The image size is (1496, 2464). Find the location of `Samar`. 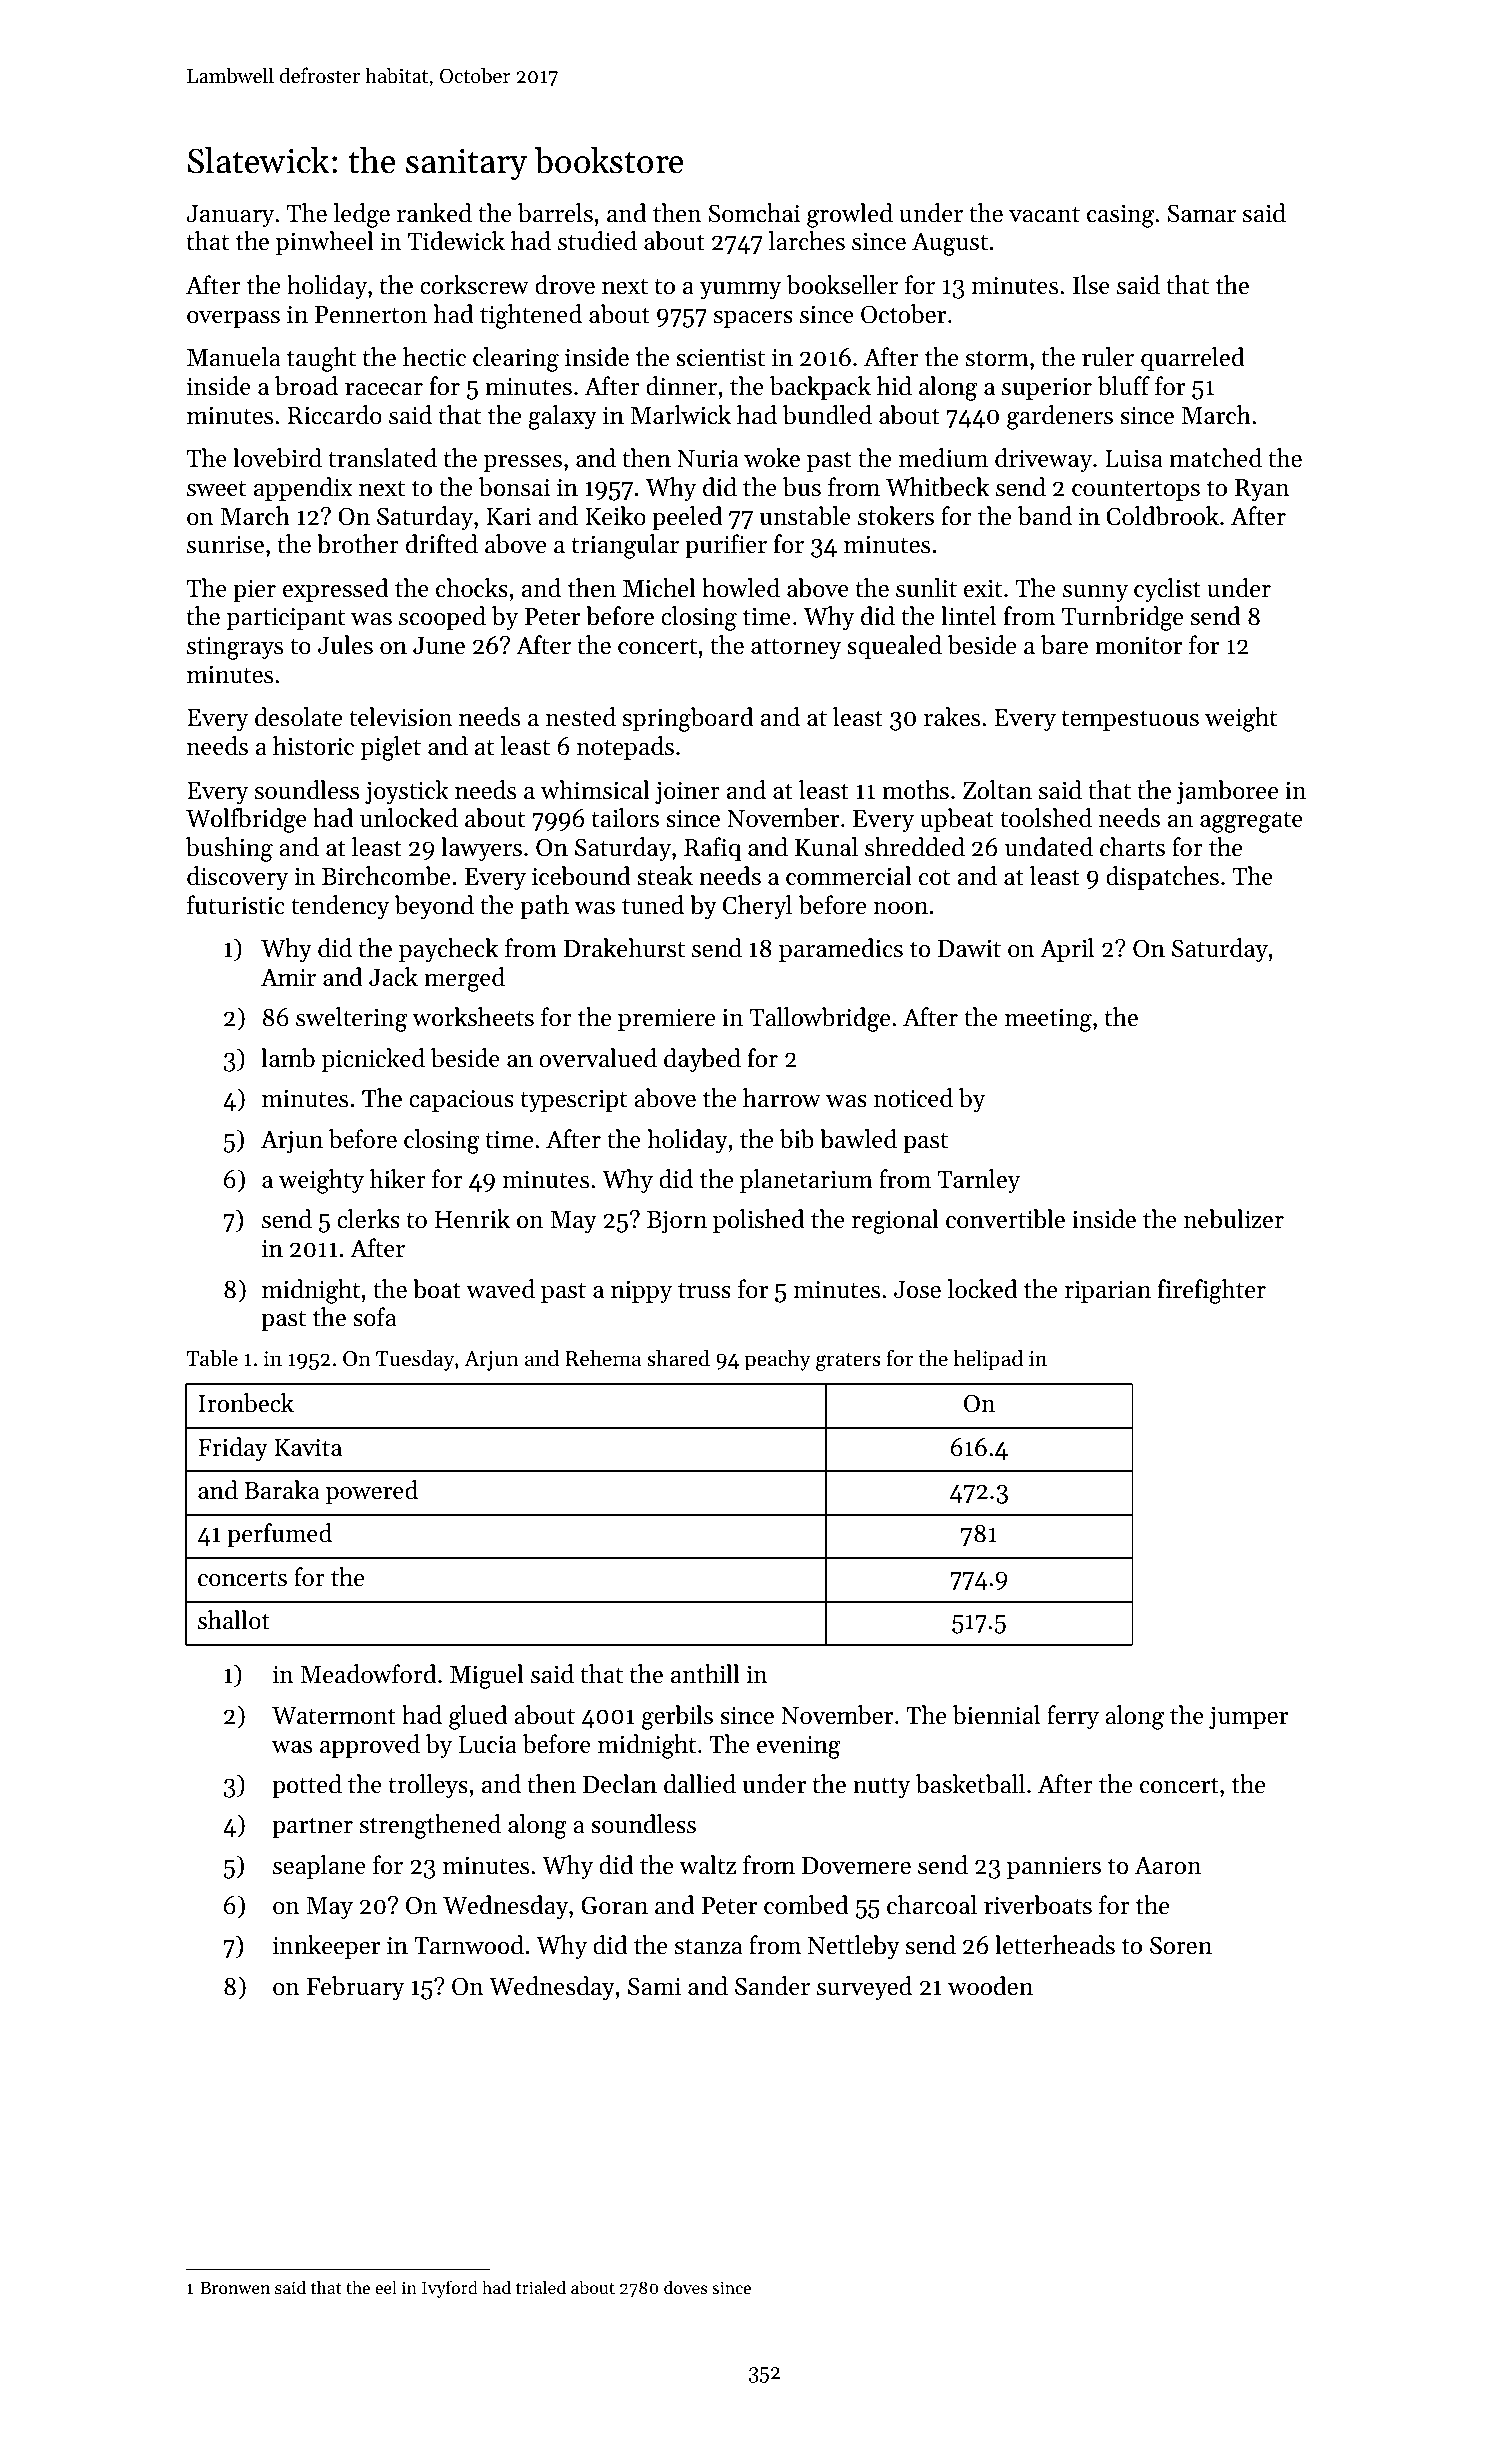

Samar is located at coordinates (1202, 213).
